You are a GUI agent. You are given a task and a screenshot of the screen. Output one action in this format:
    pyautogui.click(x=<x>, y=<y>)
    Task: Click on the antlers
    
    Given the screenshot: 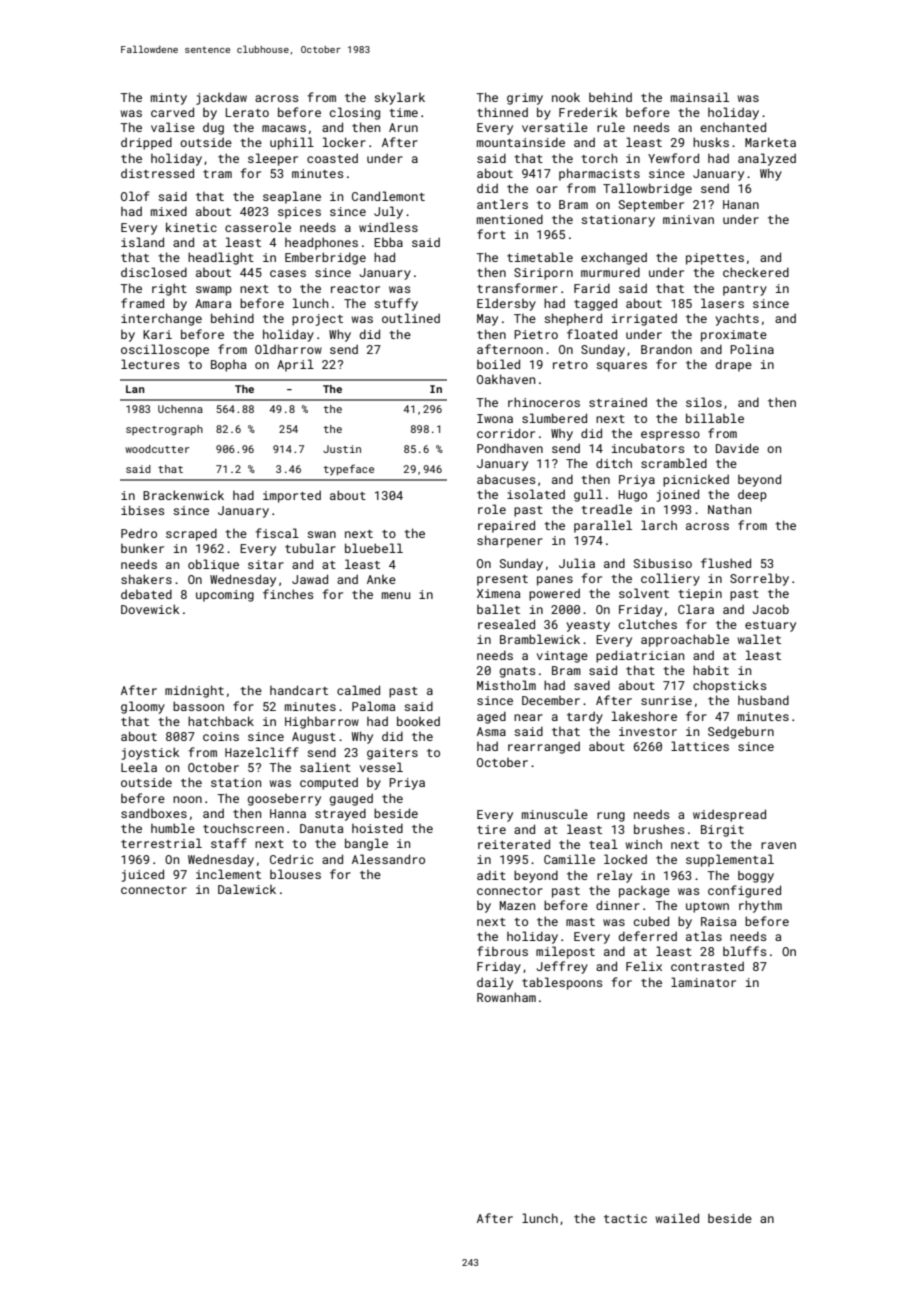 What is the action you would take?
    pyautogui.click(x=502, y=204)
